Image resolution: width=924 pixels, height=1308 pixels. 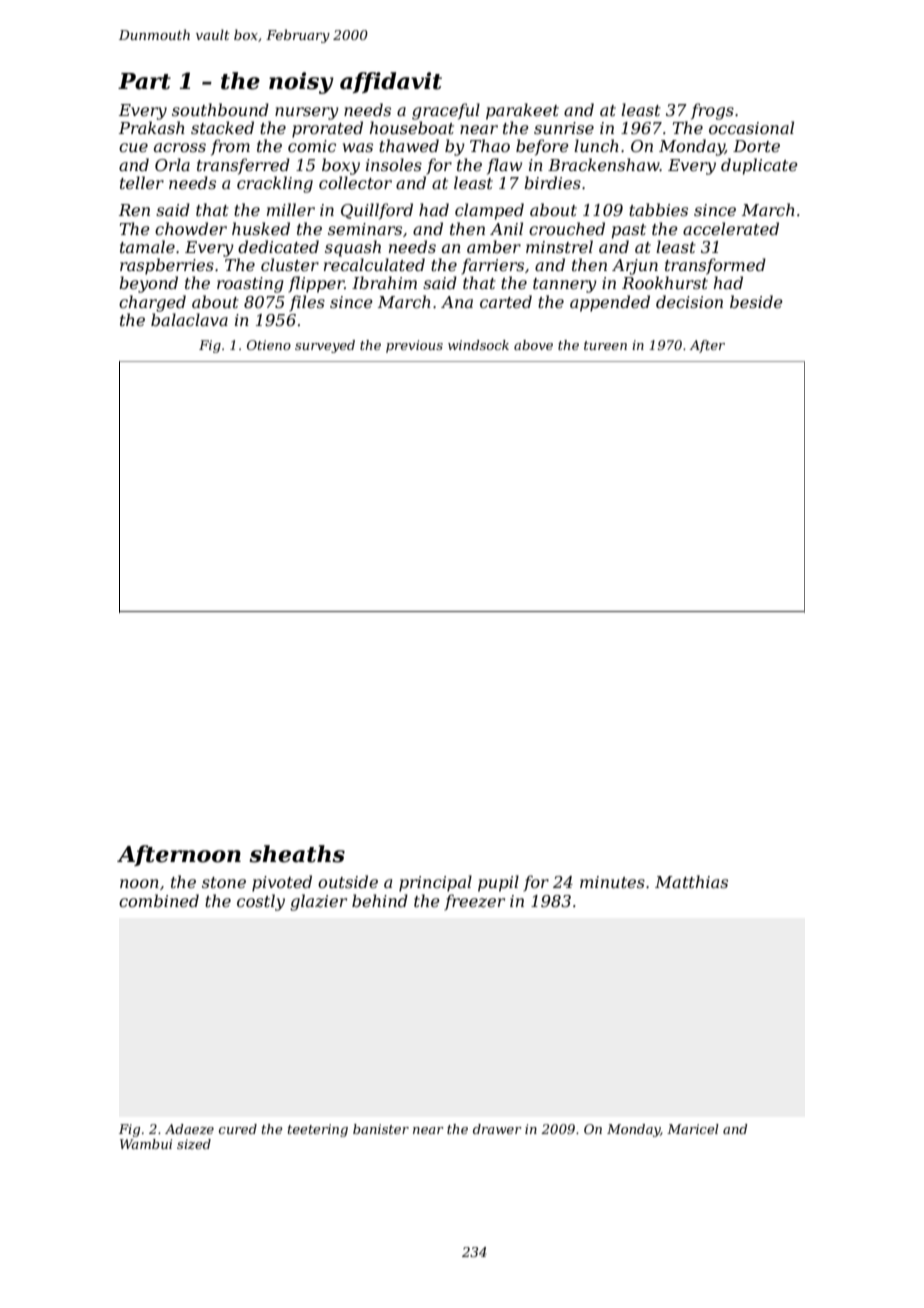 I want to click on drawer, so click(x=497, y=1129).
